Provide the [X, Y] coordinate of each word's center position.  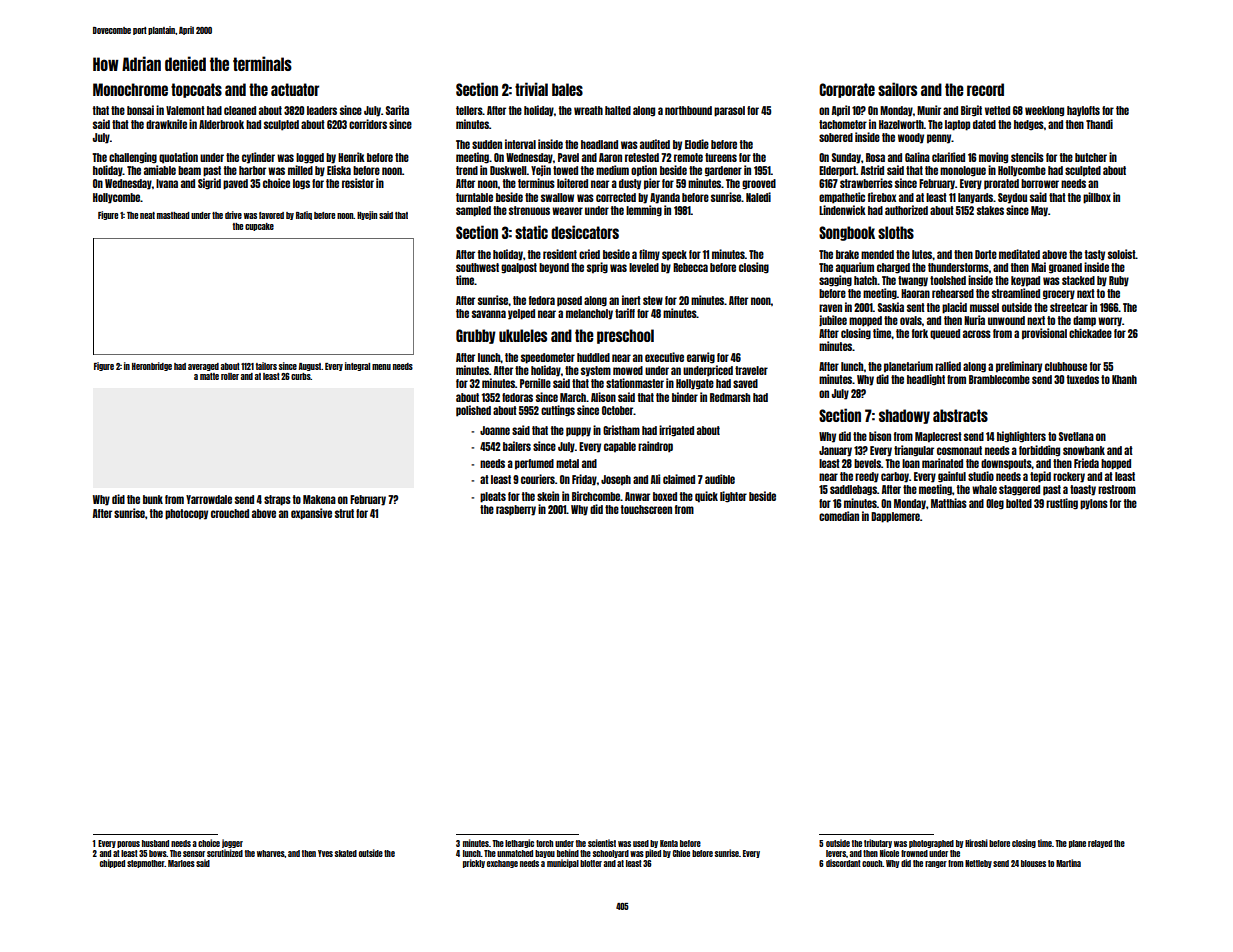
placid [954, 308]
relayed [1100, 844]
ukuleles [523, 335]
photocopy [186, 514]
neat [147, 215]
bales [567, 89]
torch [544, 843]
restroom [1117, 489]
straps [277, 500]
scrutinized [225, 853]
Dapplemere [895, 517]
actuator [295, 89]
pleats [493, 497]
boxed [665, 496]
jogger [232, 843]
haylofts [1083, 111]
